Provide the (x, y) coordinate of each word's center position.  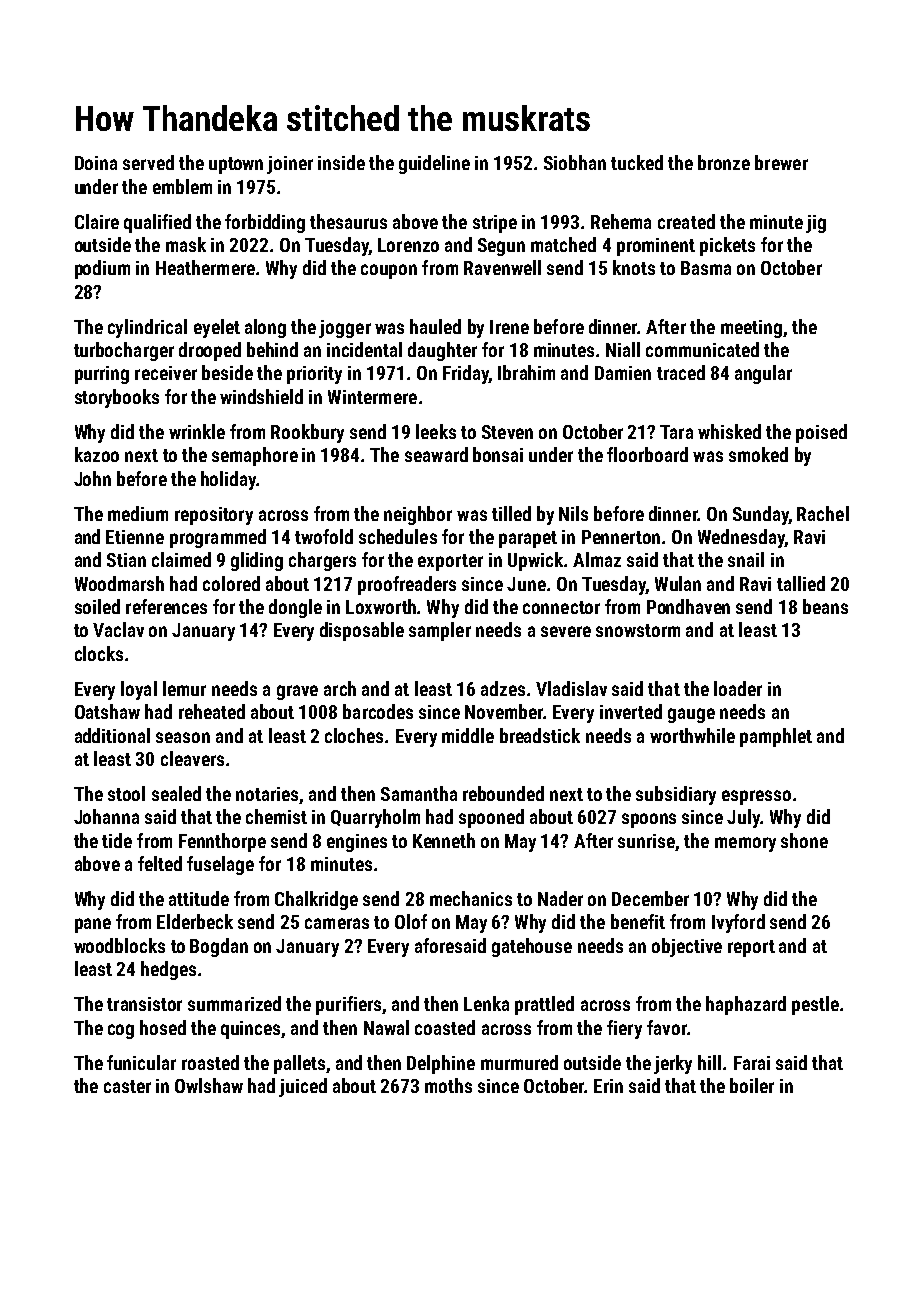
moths (448, 1085)
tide (117, 840)
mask (186, 244)
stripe (495, 224)
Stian (126, 560)
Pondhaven (688, 606)
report (751, 948)
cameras (337, 923)
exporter (450, 562)
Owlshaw (209, 1085)
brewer (781, 162)
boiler (752, 1085)
